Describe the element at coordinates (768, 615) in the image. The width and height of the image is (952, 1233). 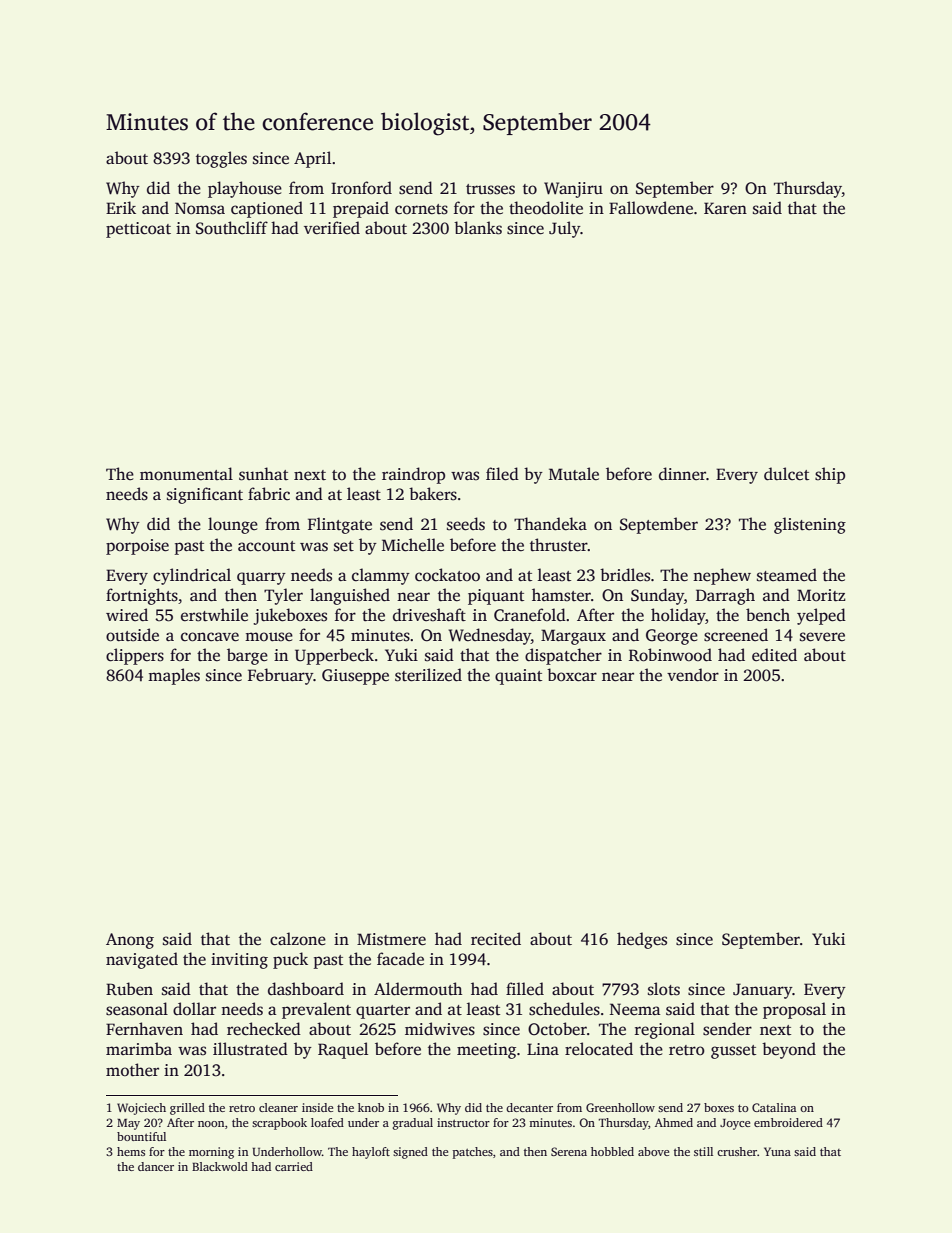
I see `bench` at that location.
